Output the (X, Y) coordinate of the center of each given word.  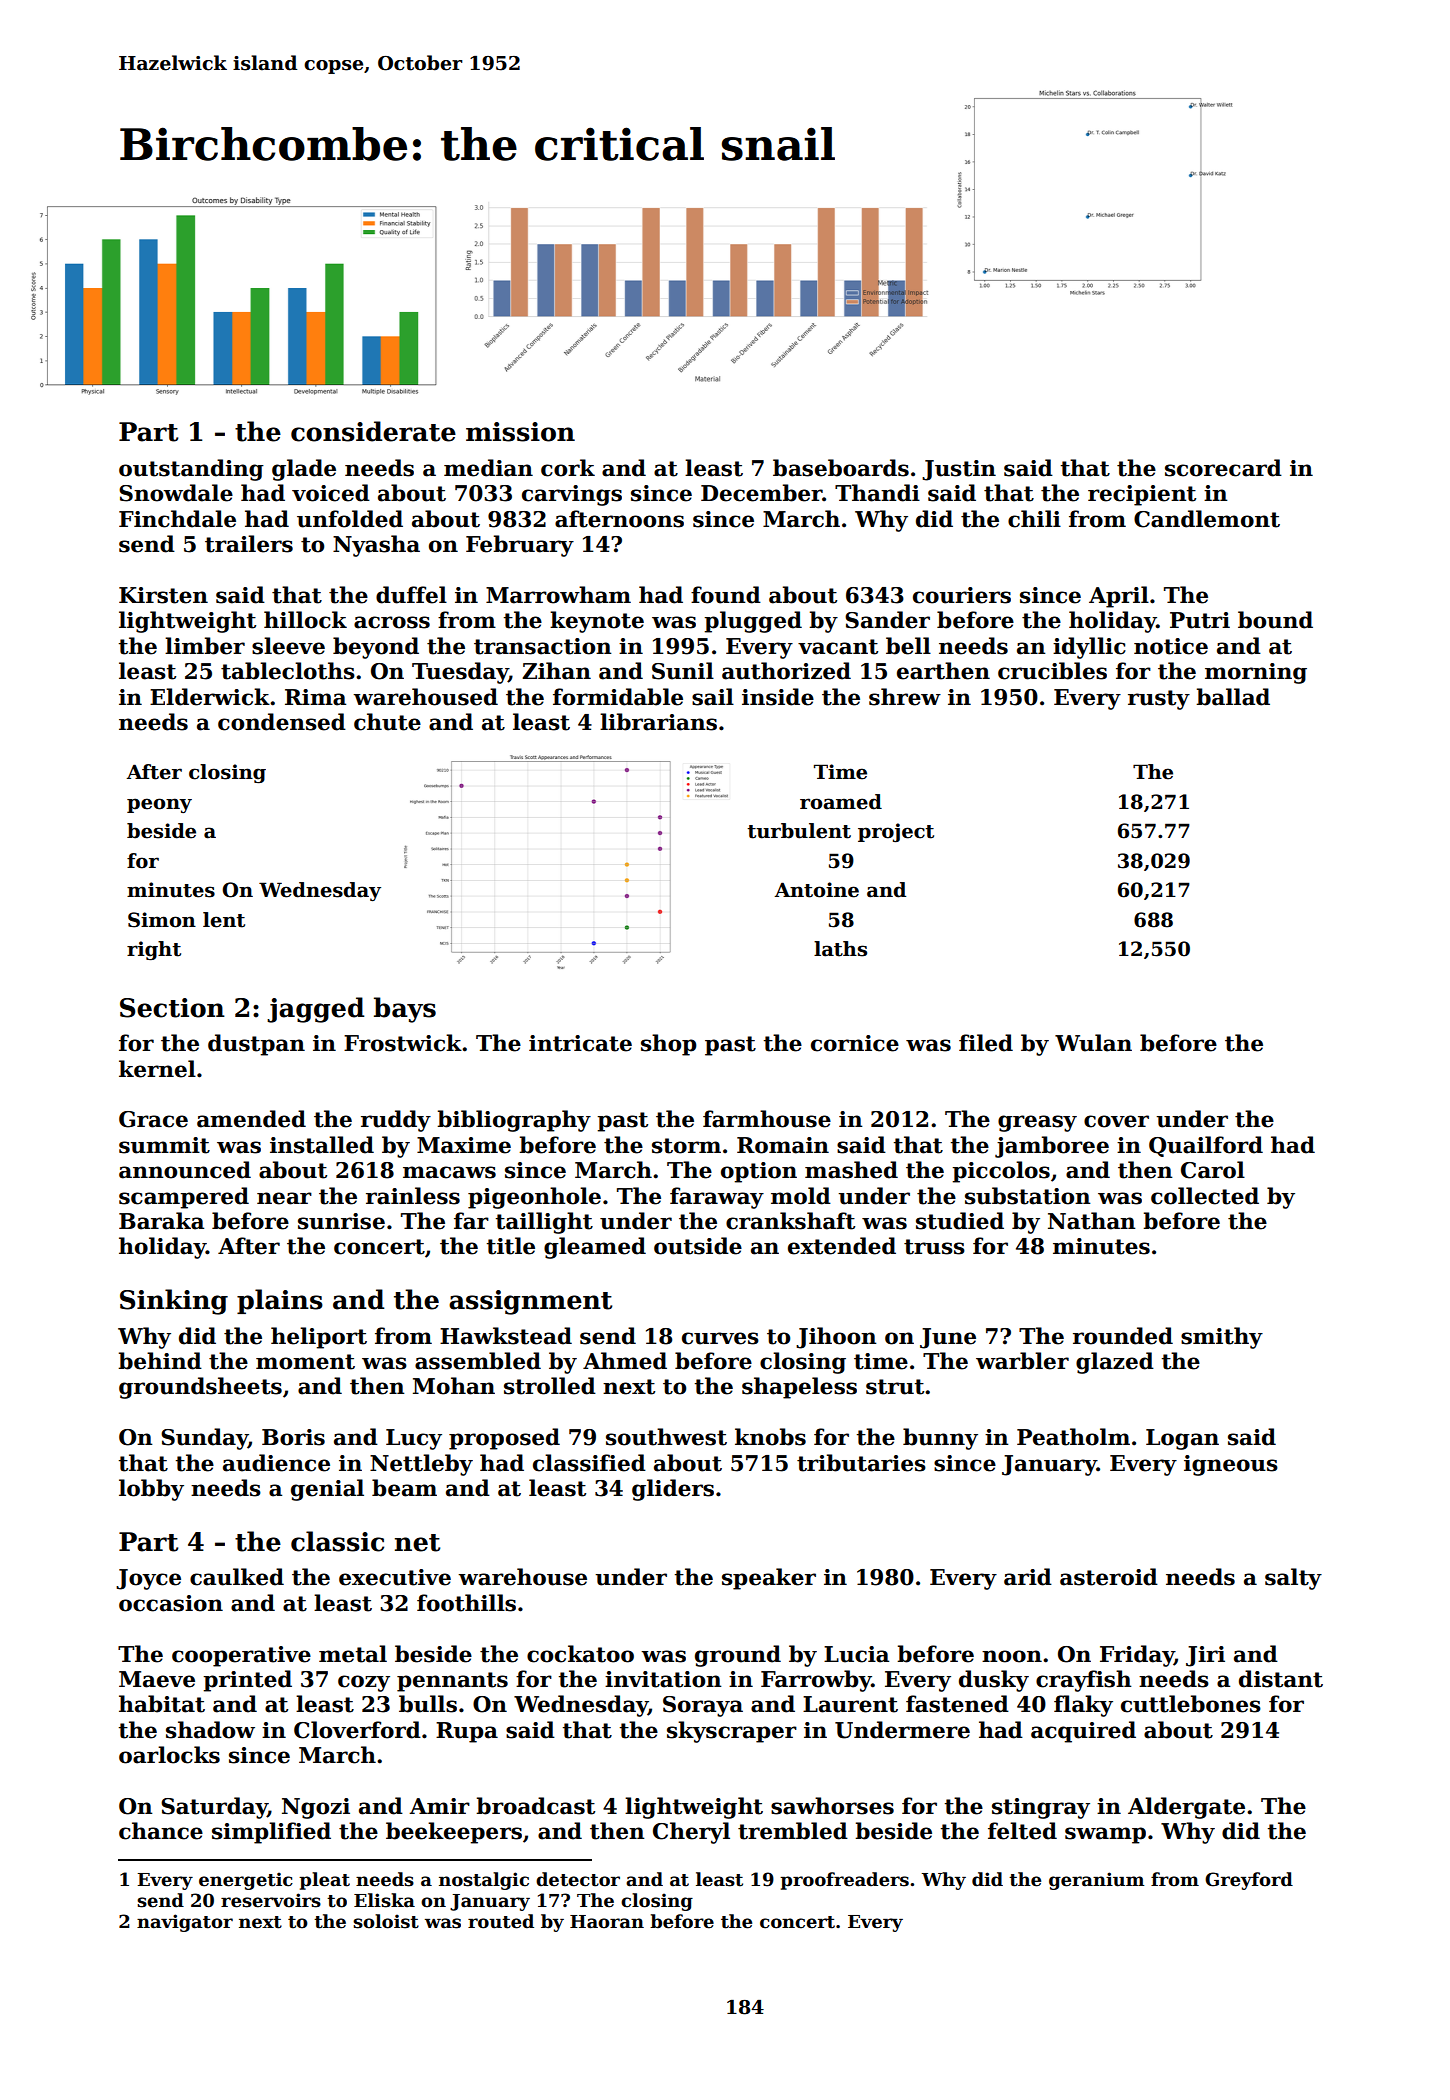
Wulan (1093, 1043)
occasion (171, 1603)
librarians (658, 722)
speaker (769, 1579)
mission (520, 432)
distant (1281, 1679)
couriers (962, 595)
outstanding (191, 470)
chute (387, 722)
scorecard (1223, 468)
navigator (185, 1923)
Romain (783, 1145)
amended (251, 1119)
